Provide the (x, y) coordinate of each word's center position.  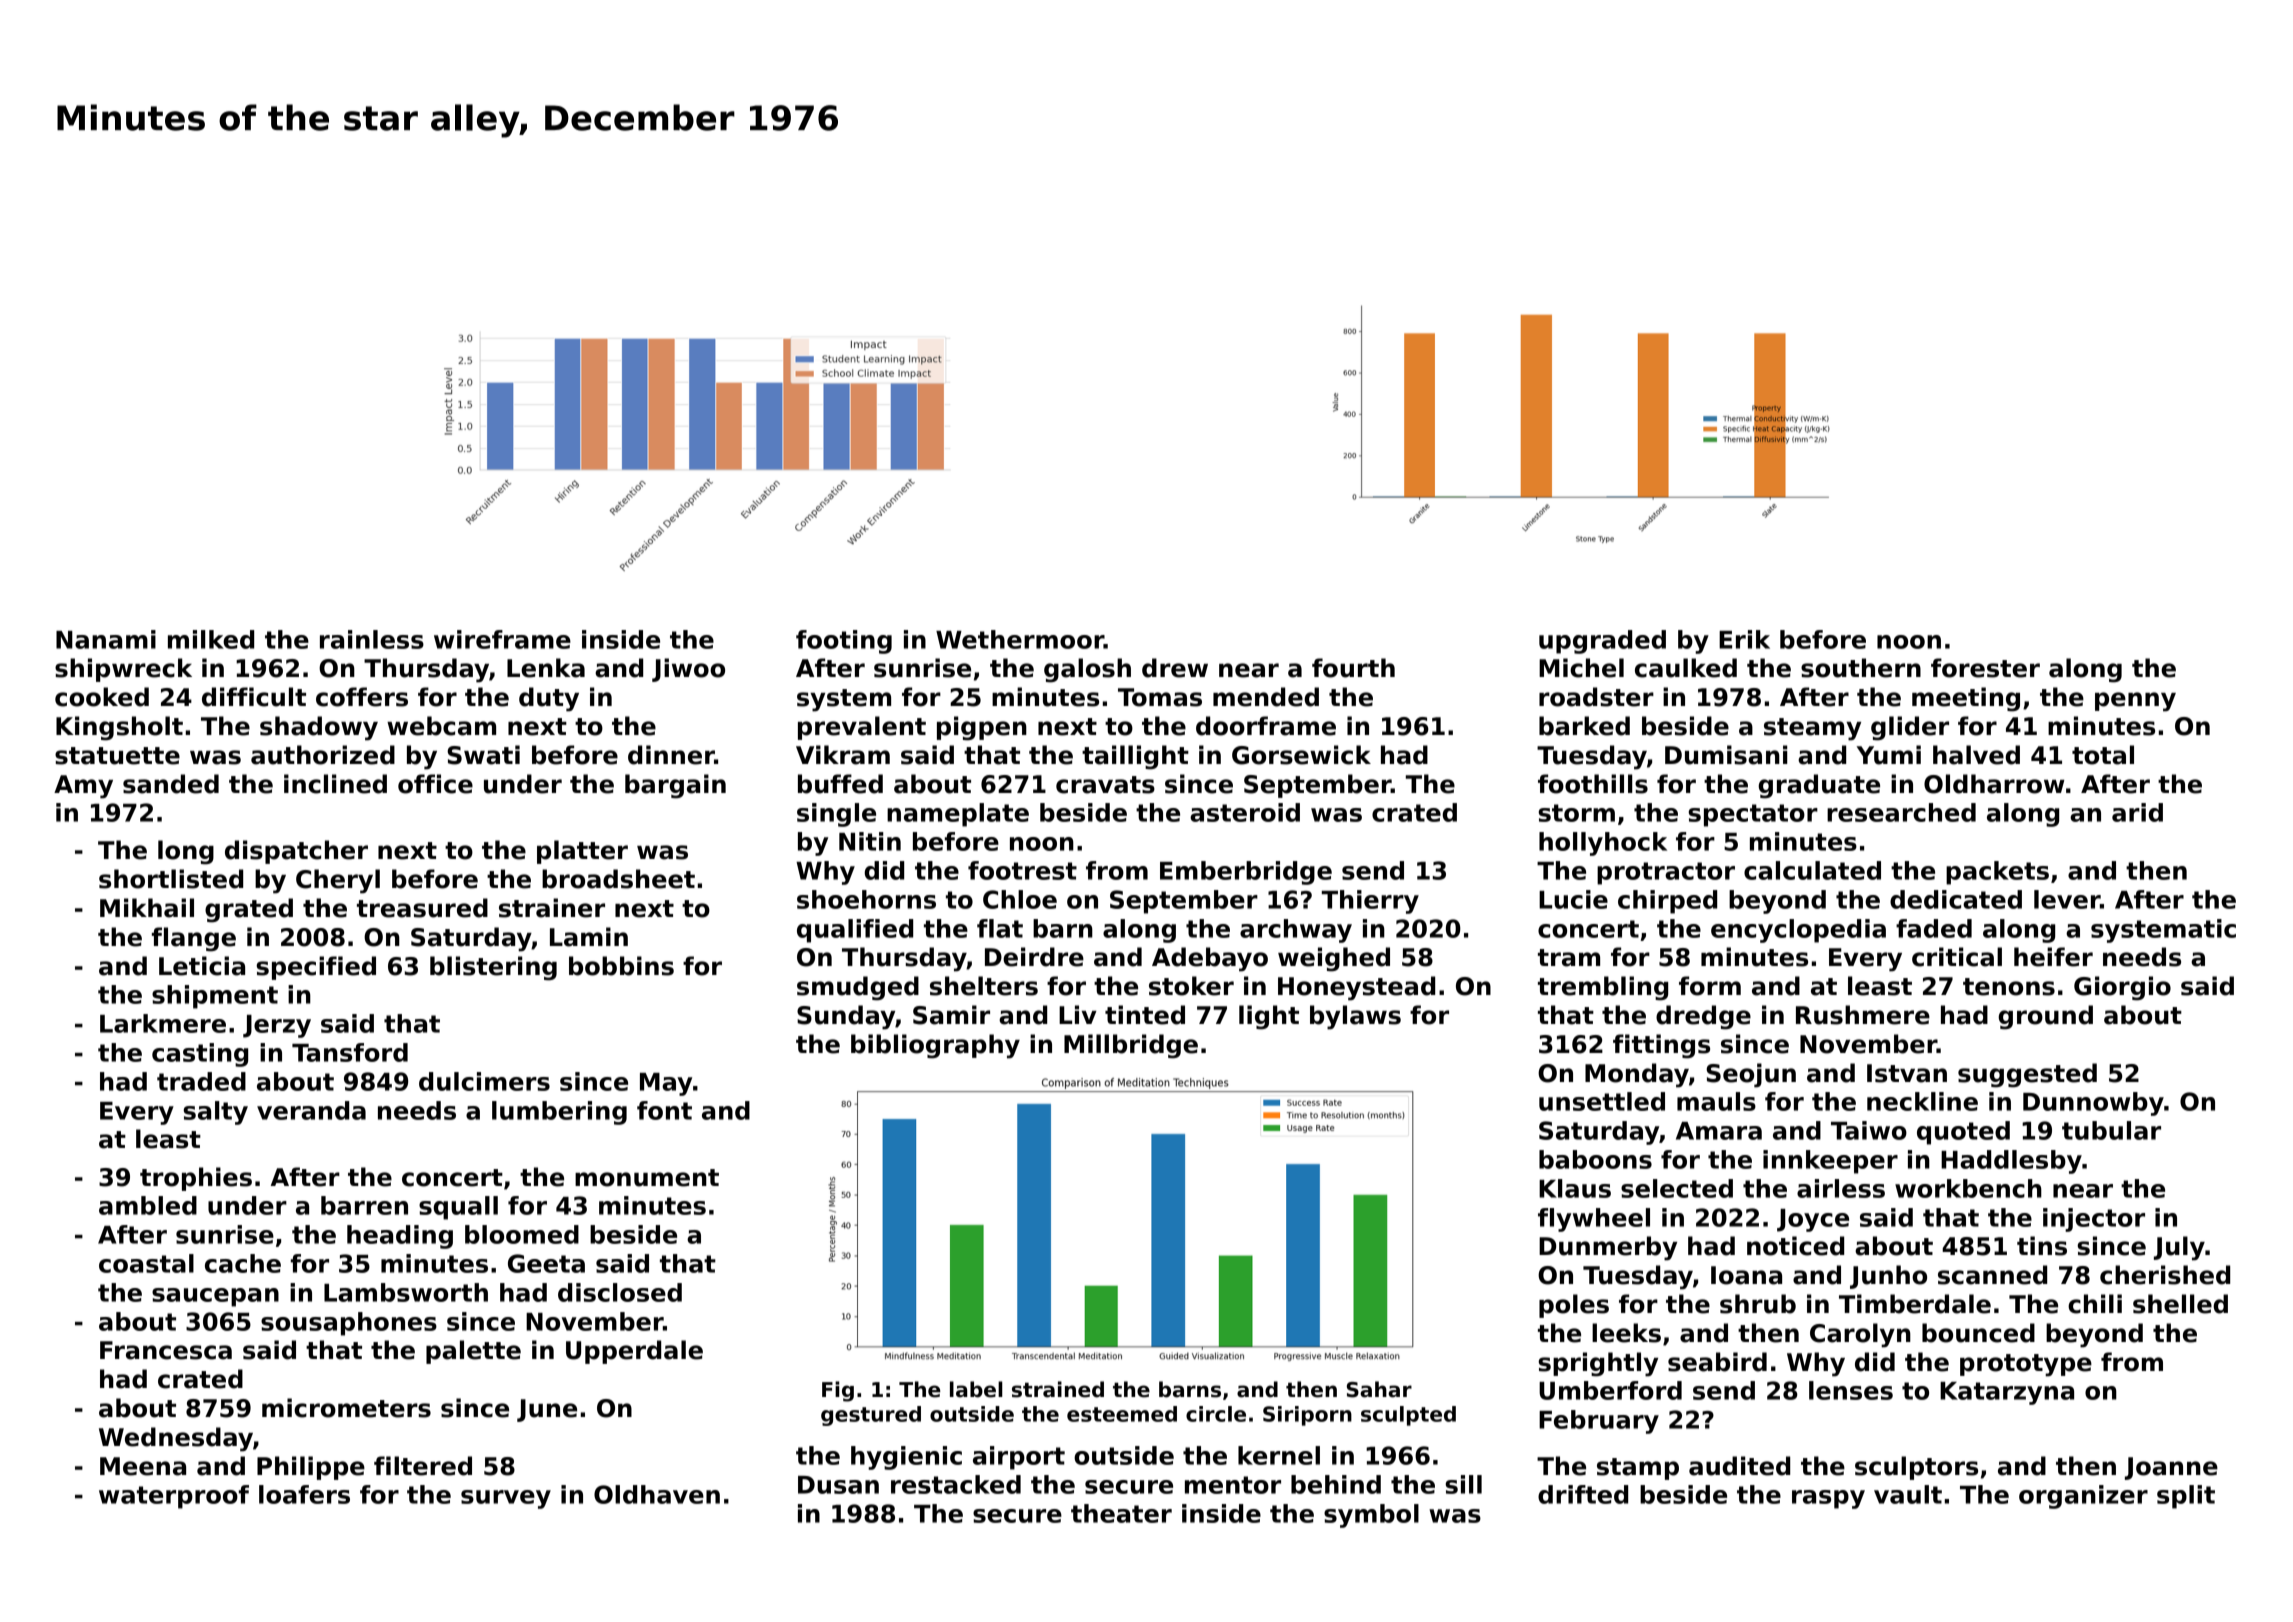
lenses (1851, 1390)
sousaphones (349, 1324)
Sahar (1379, 1389)
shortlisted (171, 879)
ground (2045, 1017)
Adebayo (1210, 959)
